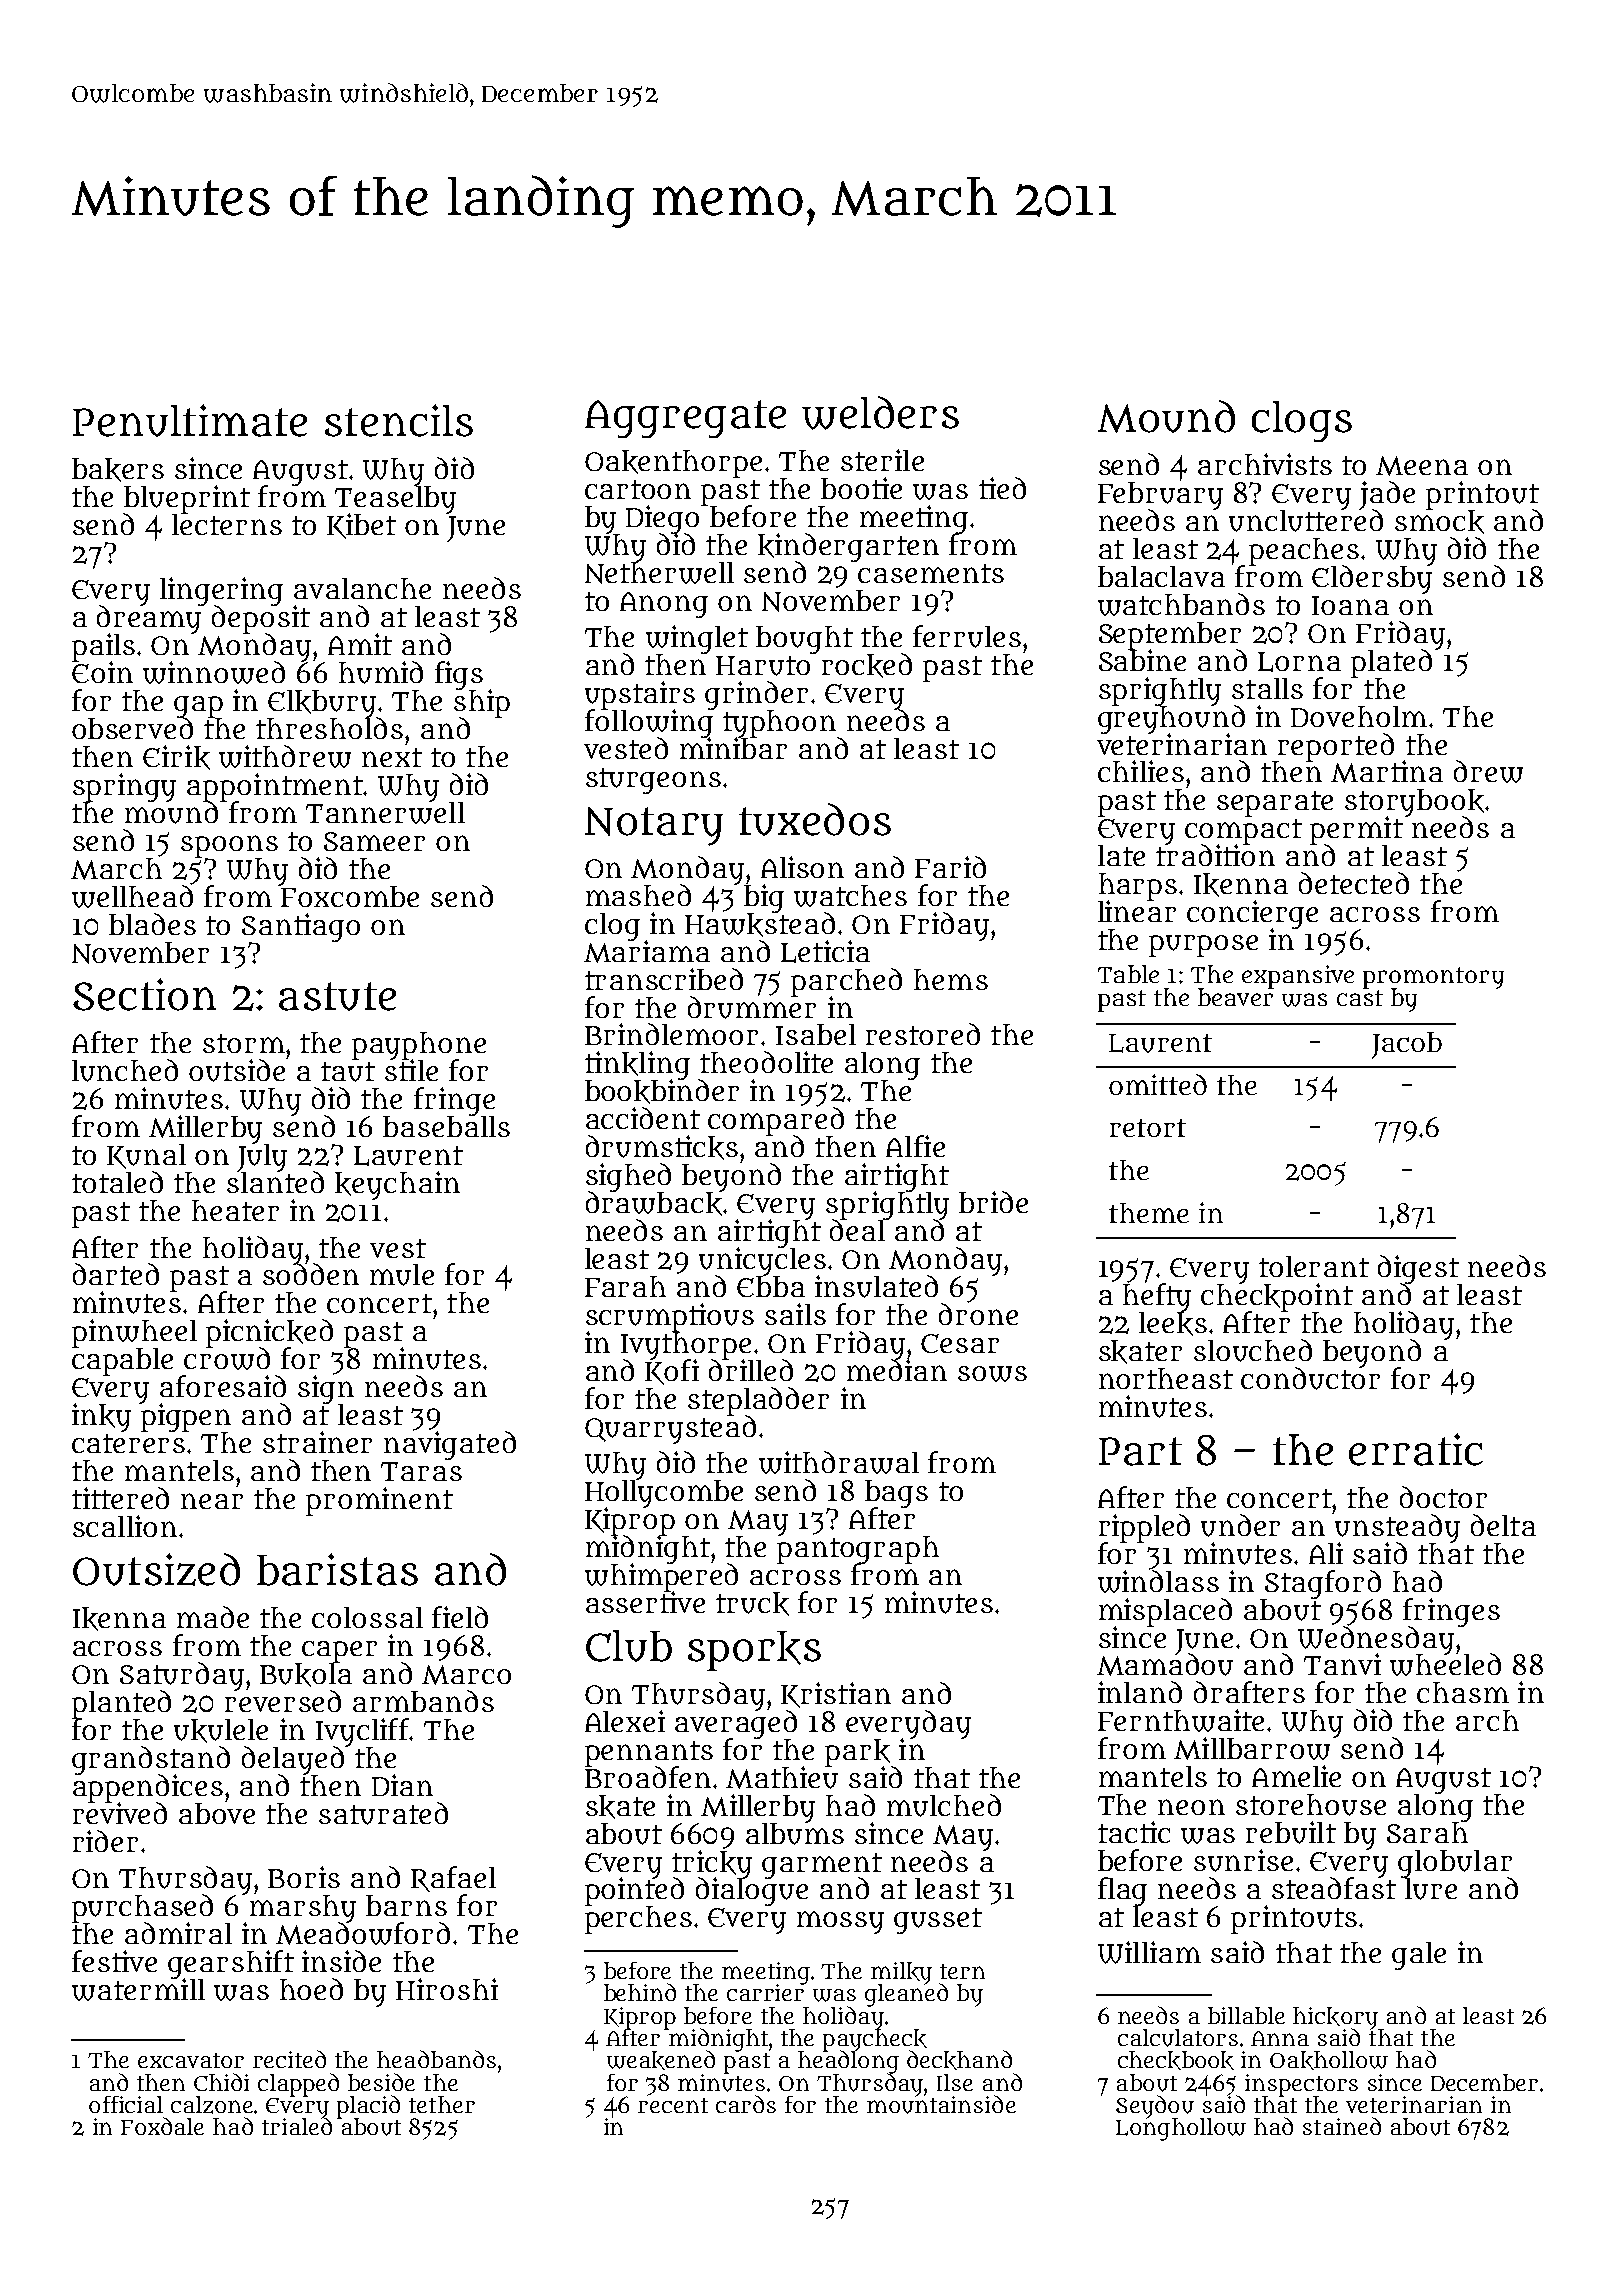  What do you see at coordinates (1236, 997) in the screenshot?
I see `beaver` at bounding box center [1236, 997].
